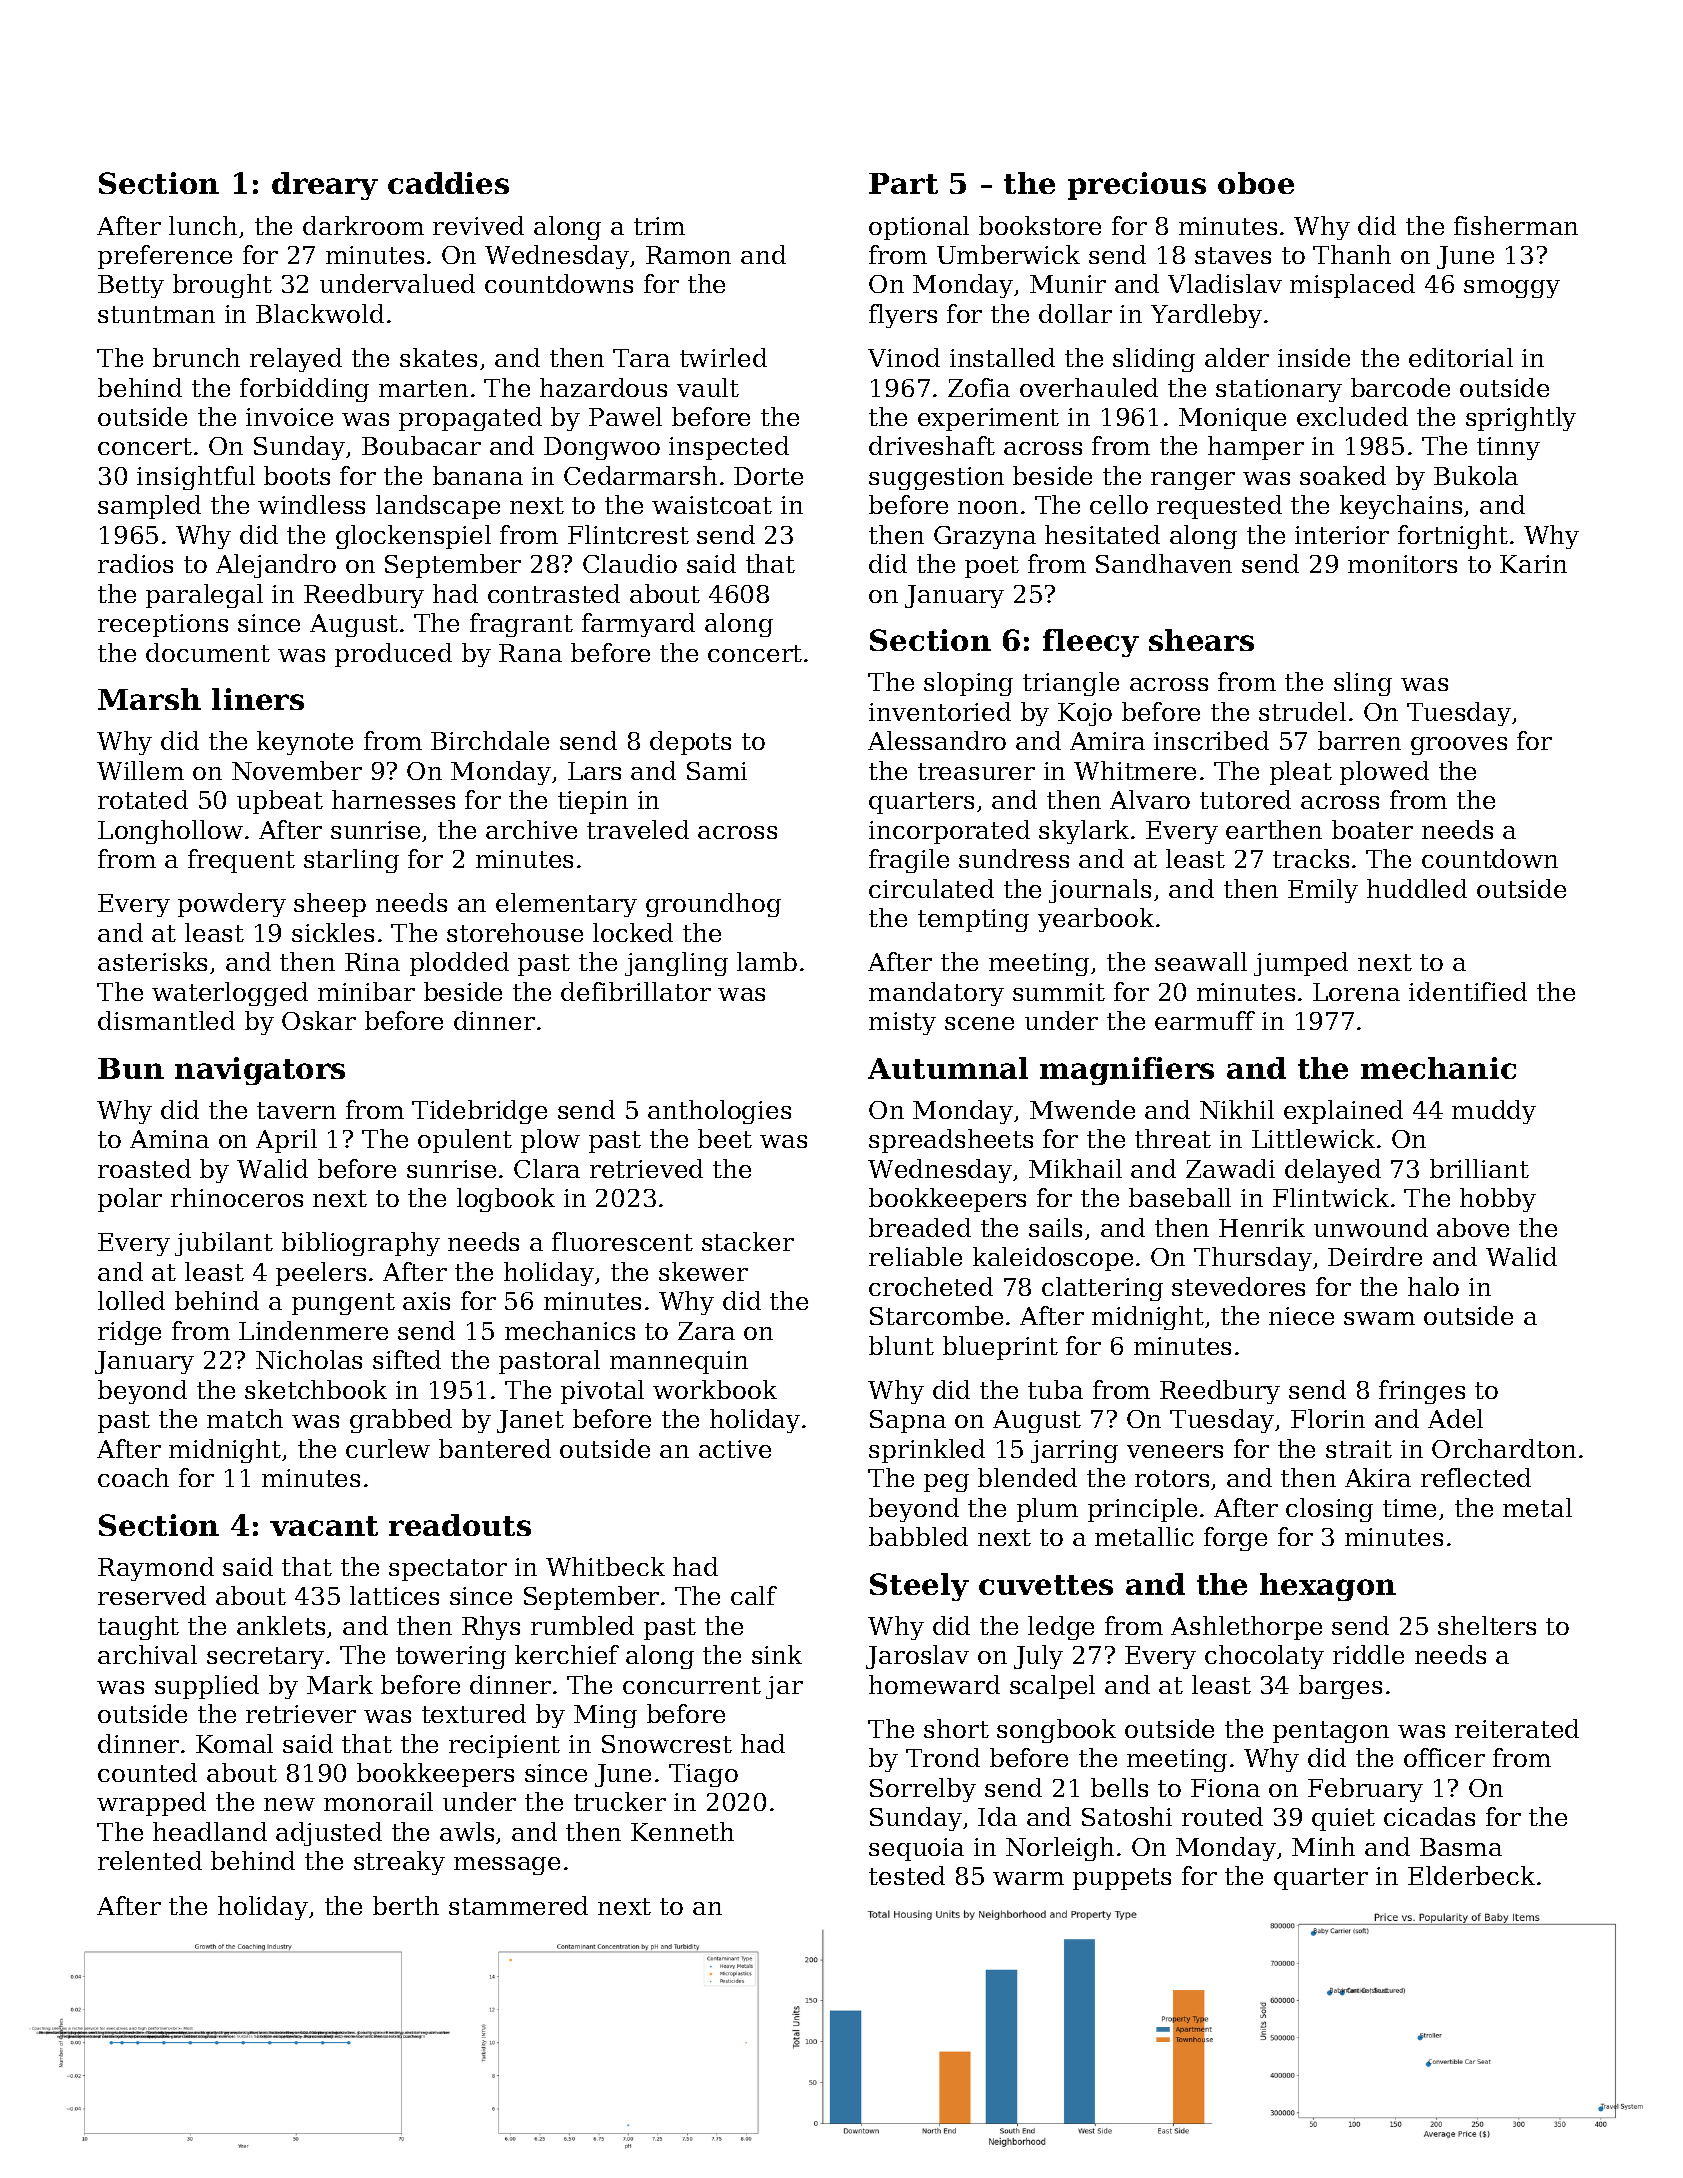 This screenshot has width=1683, height=2178. What do you see at coordinates (1343, 475) in the screenshot?
I see `soaked` at bounding box center [1343, 475].
